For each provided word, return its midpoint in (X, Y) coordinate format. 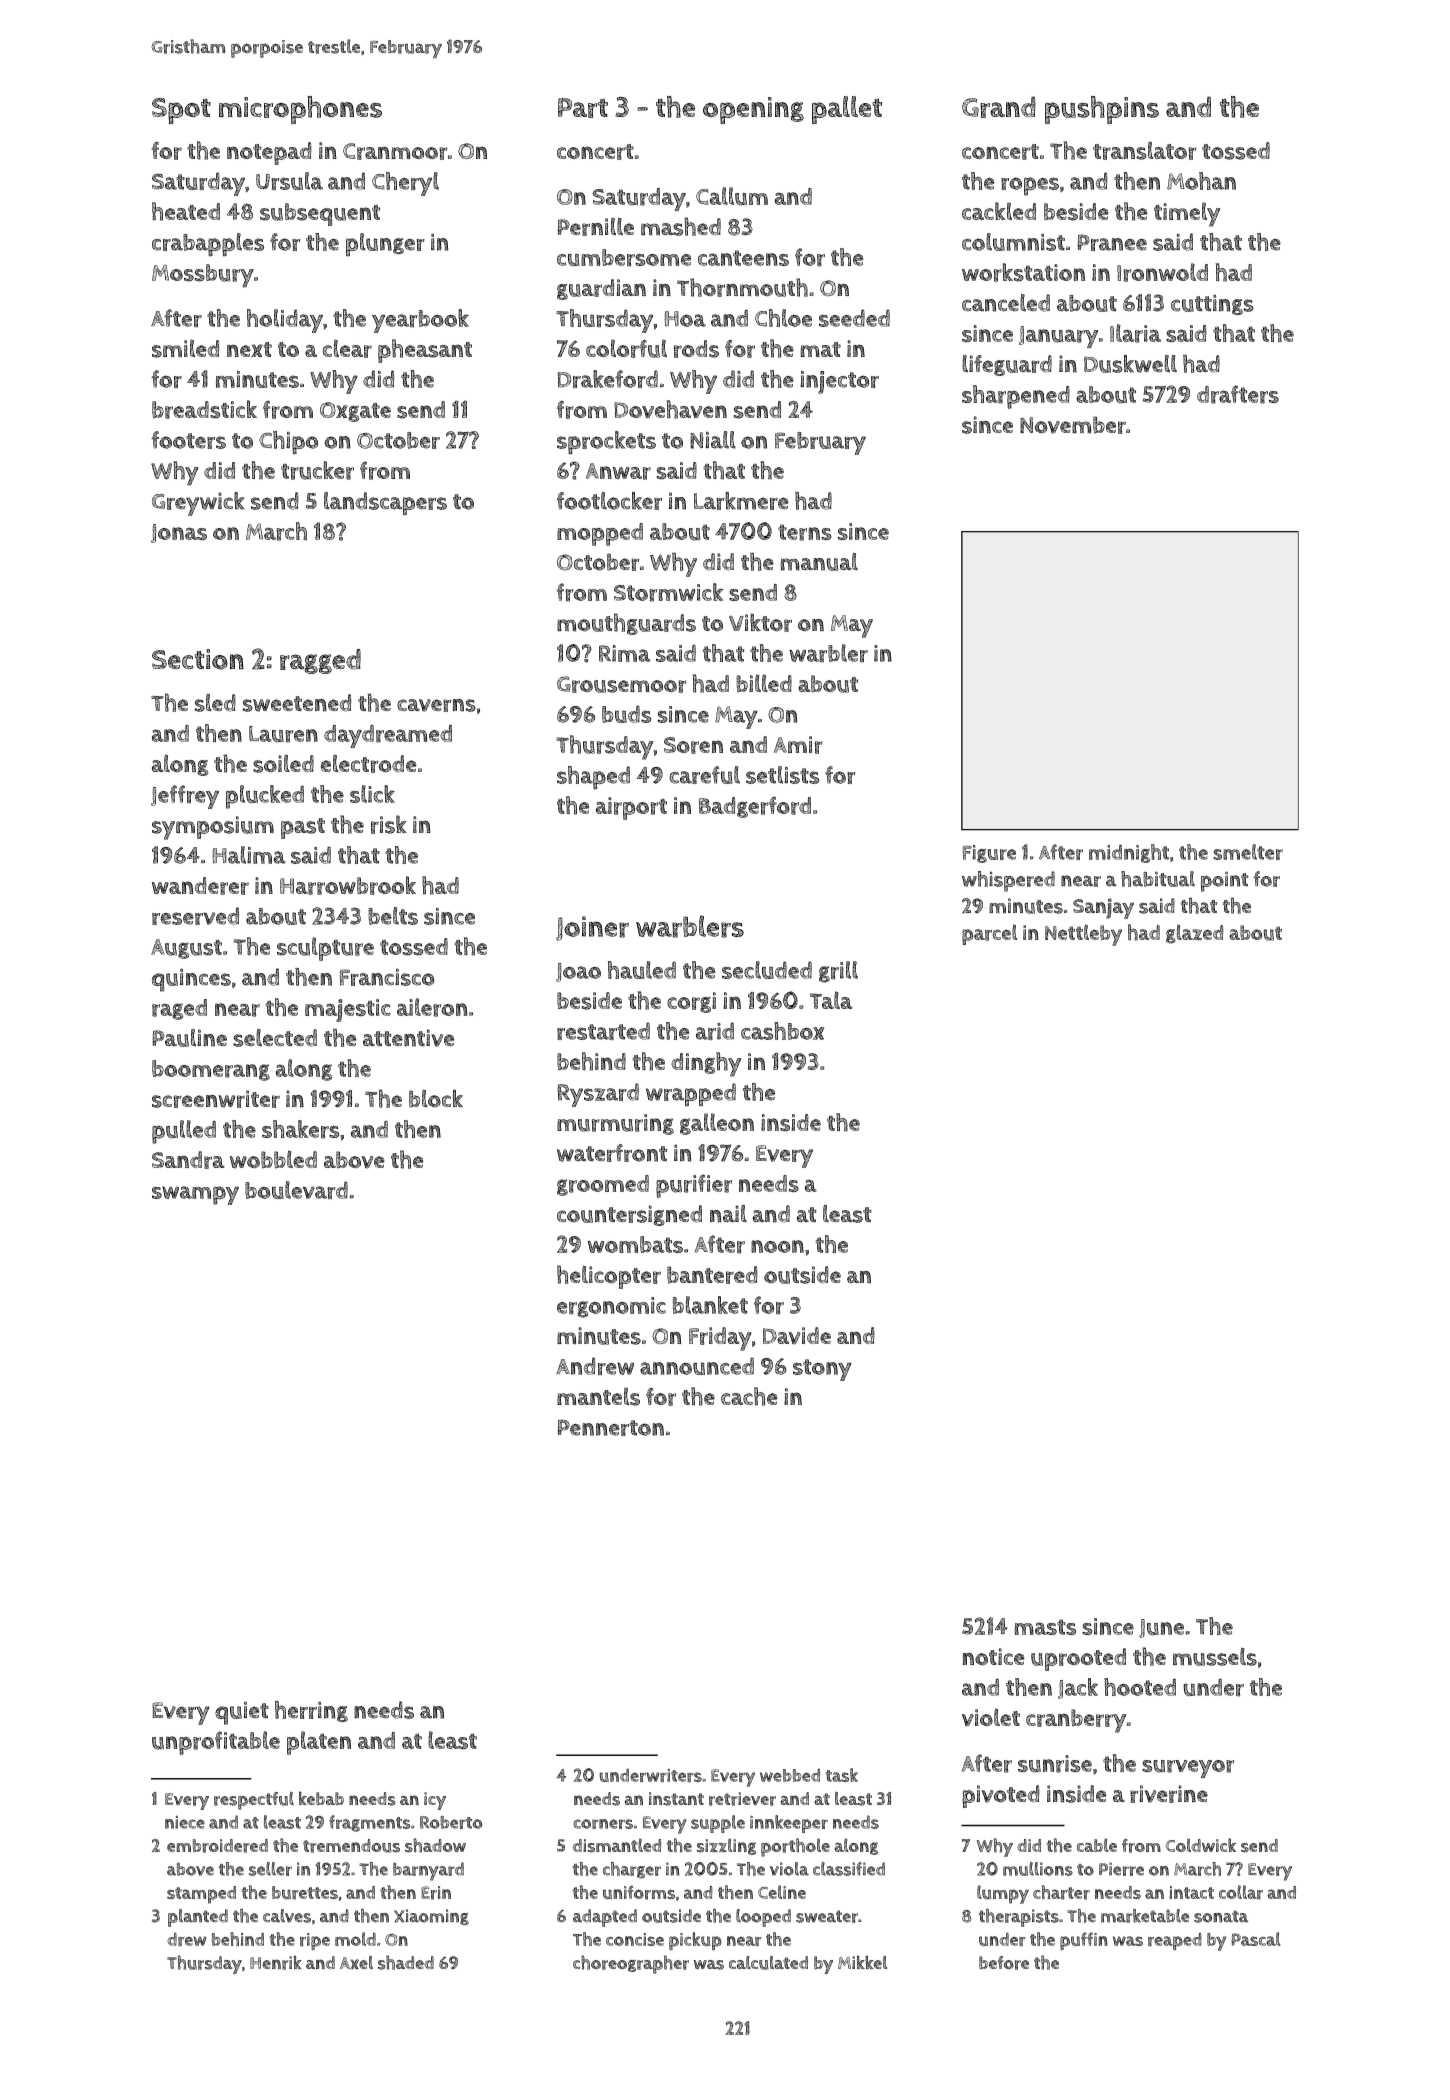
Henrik (276, 1962)
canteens (743, 258)
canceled (1006, 303)
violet (991, 1717)
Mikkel (862, 1962)
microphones (300, 110)
